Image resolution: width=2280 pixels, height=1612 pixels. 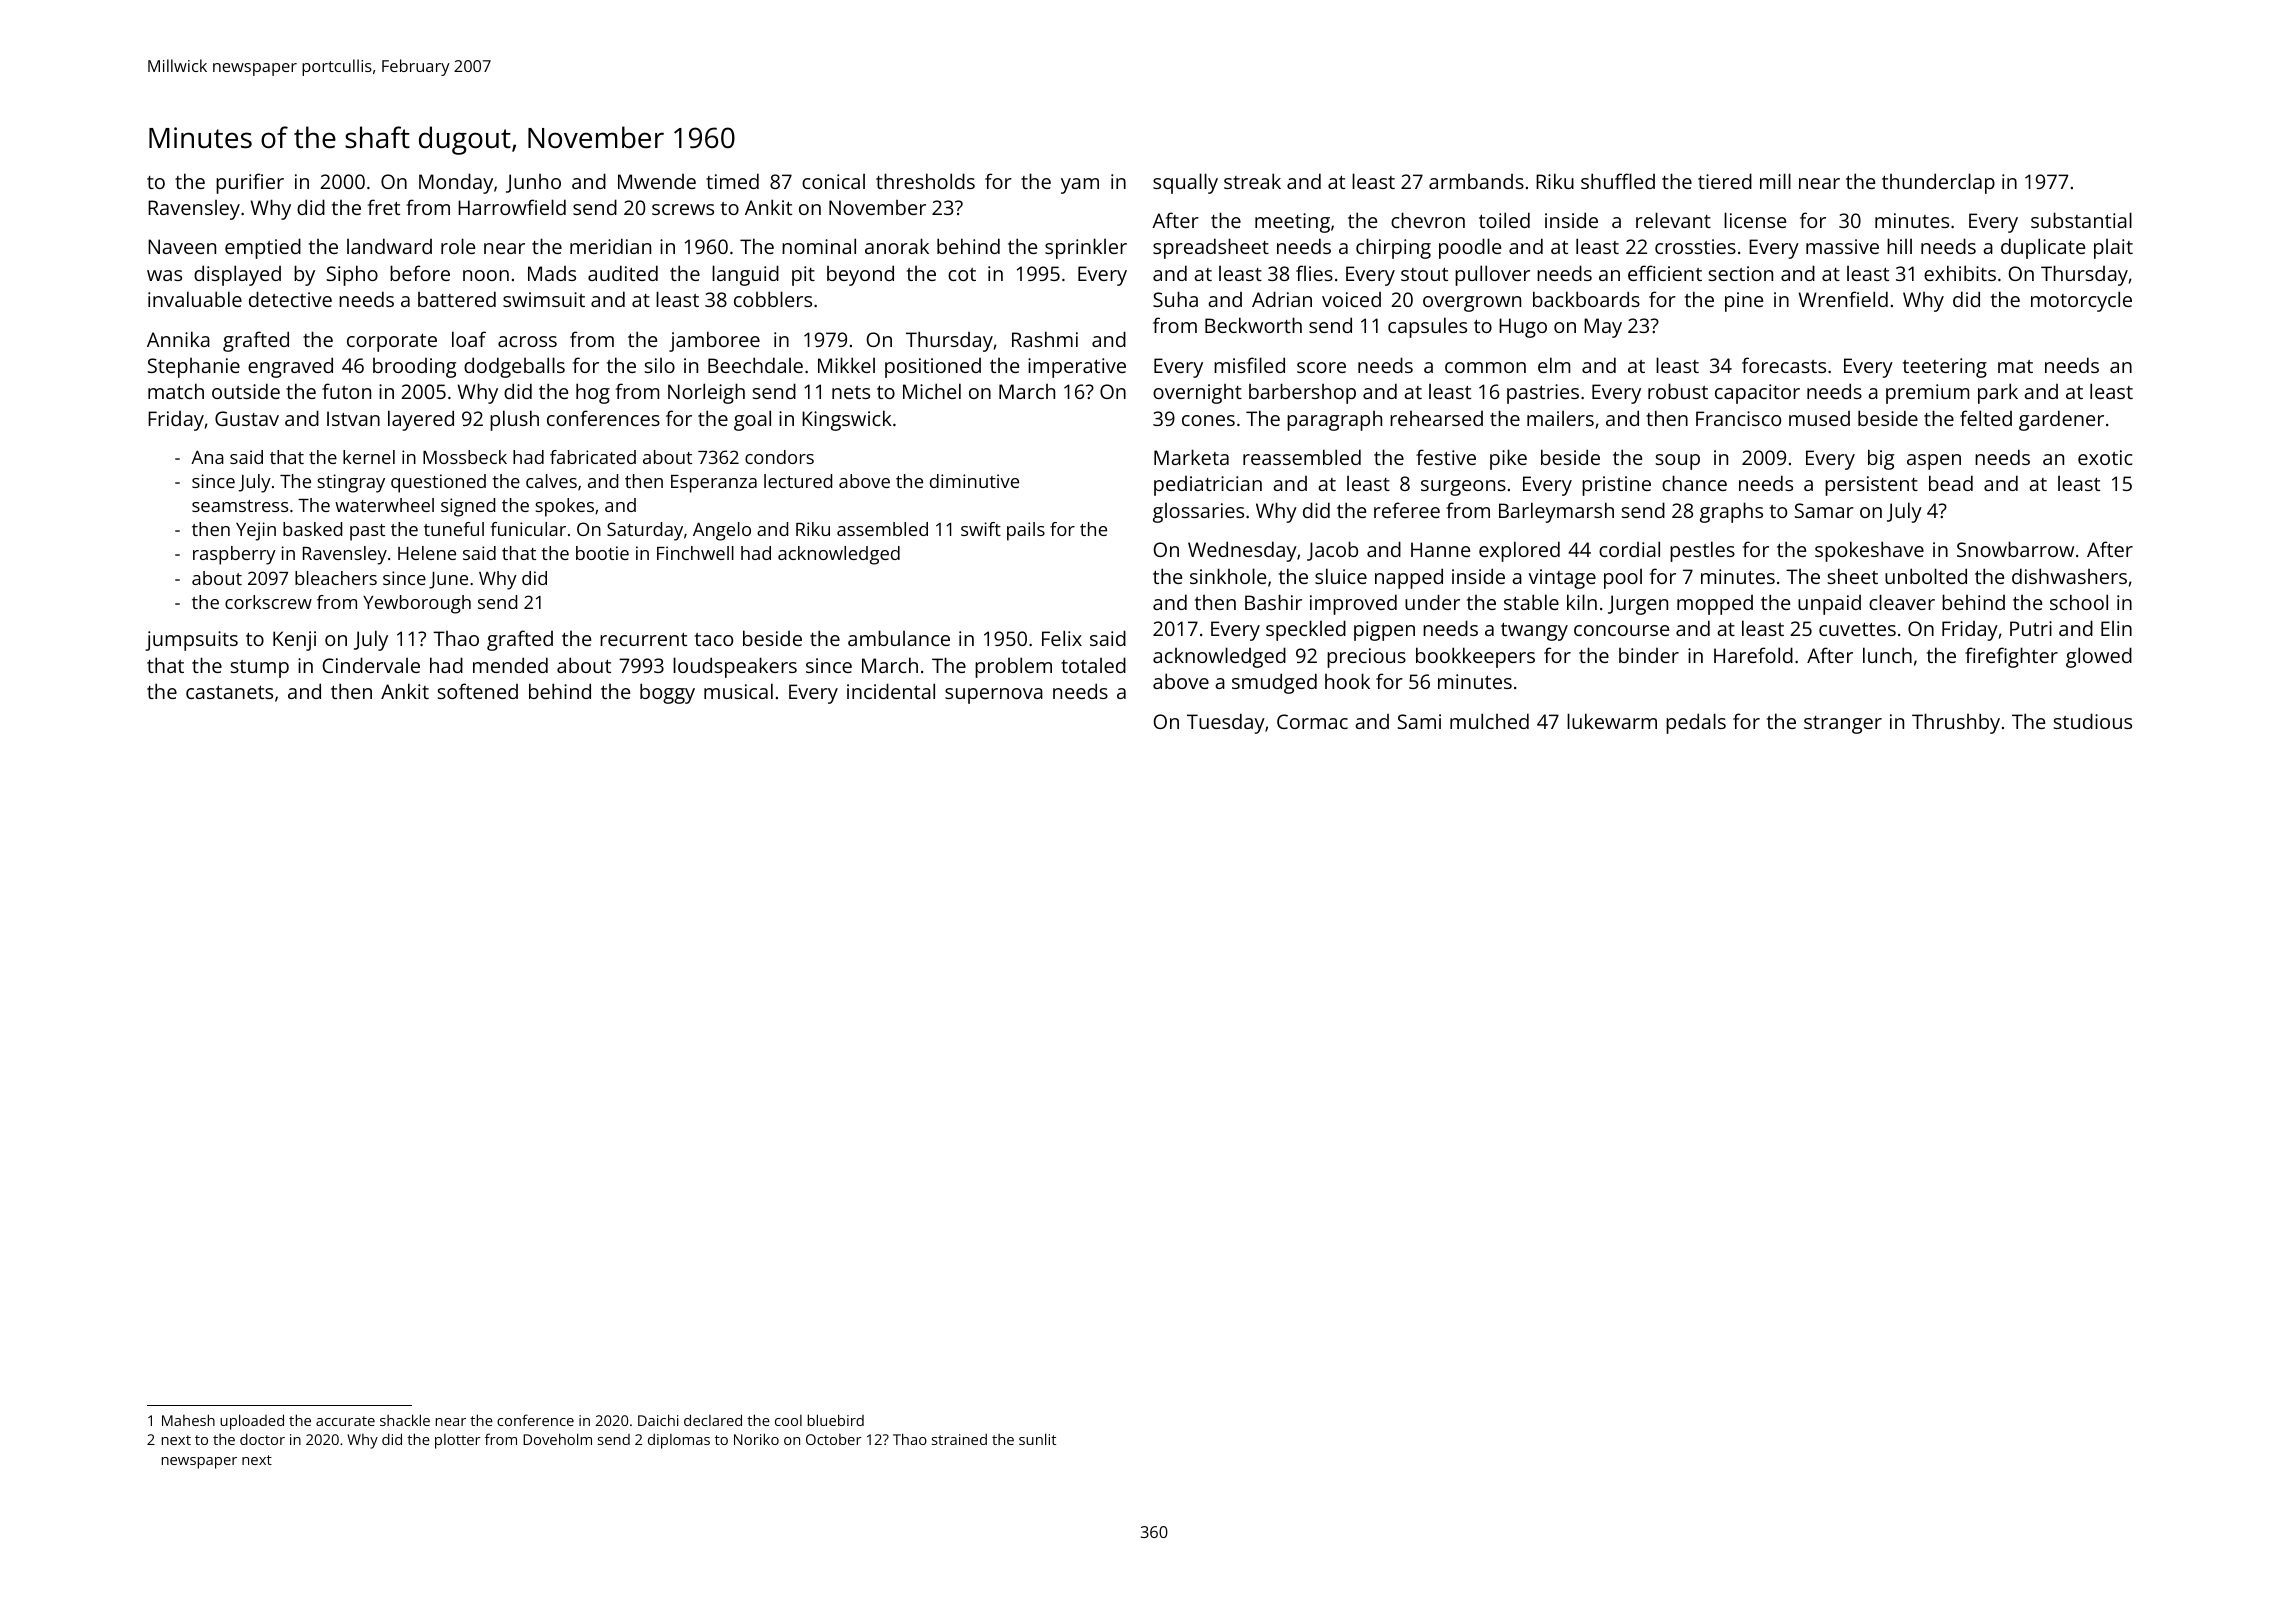 What do you see at coordinates (458, 1441) in the page?
I see `plotter` at bounding box center [458, 1441].
